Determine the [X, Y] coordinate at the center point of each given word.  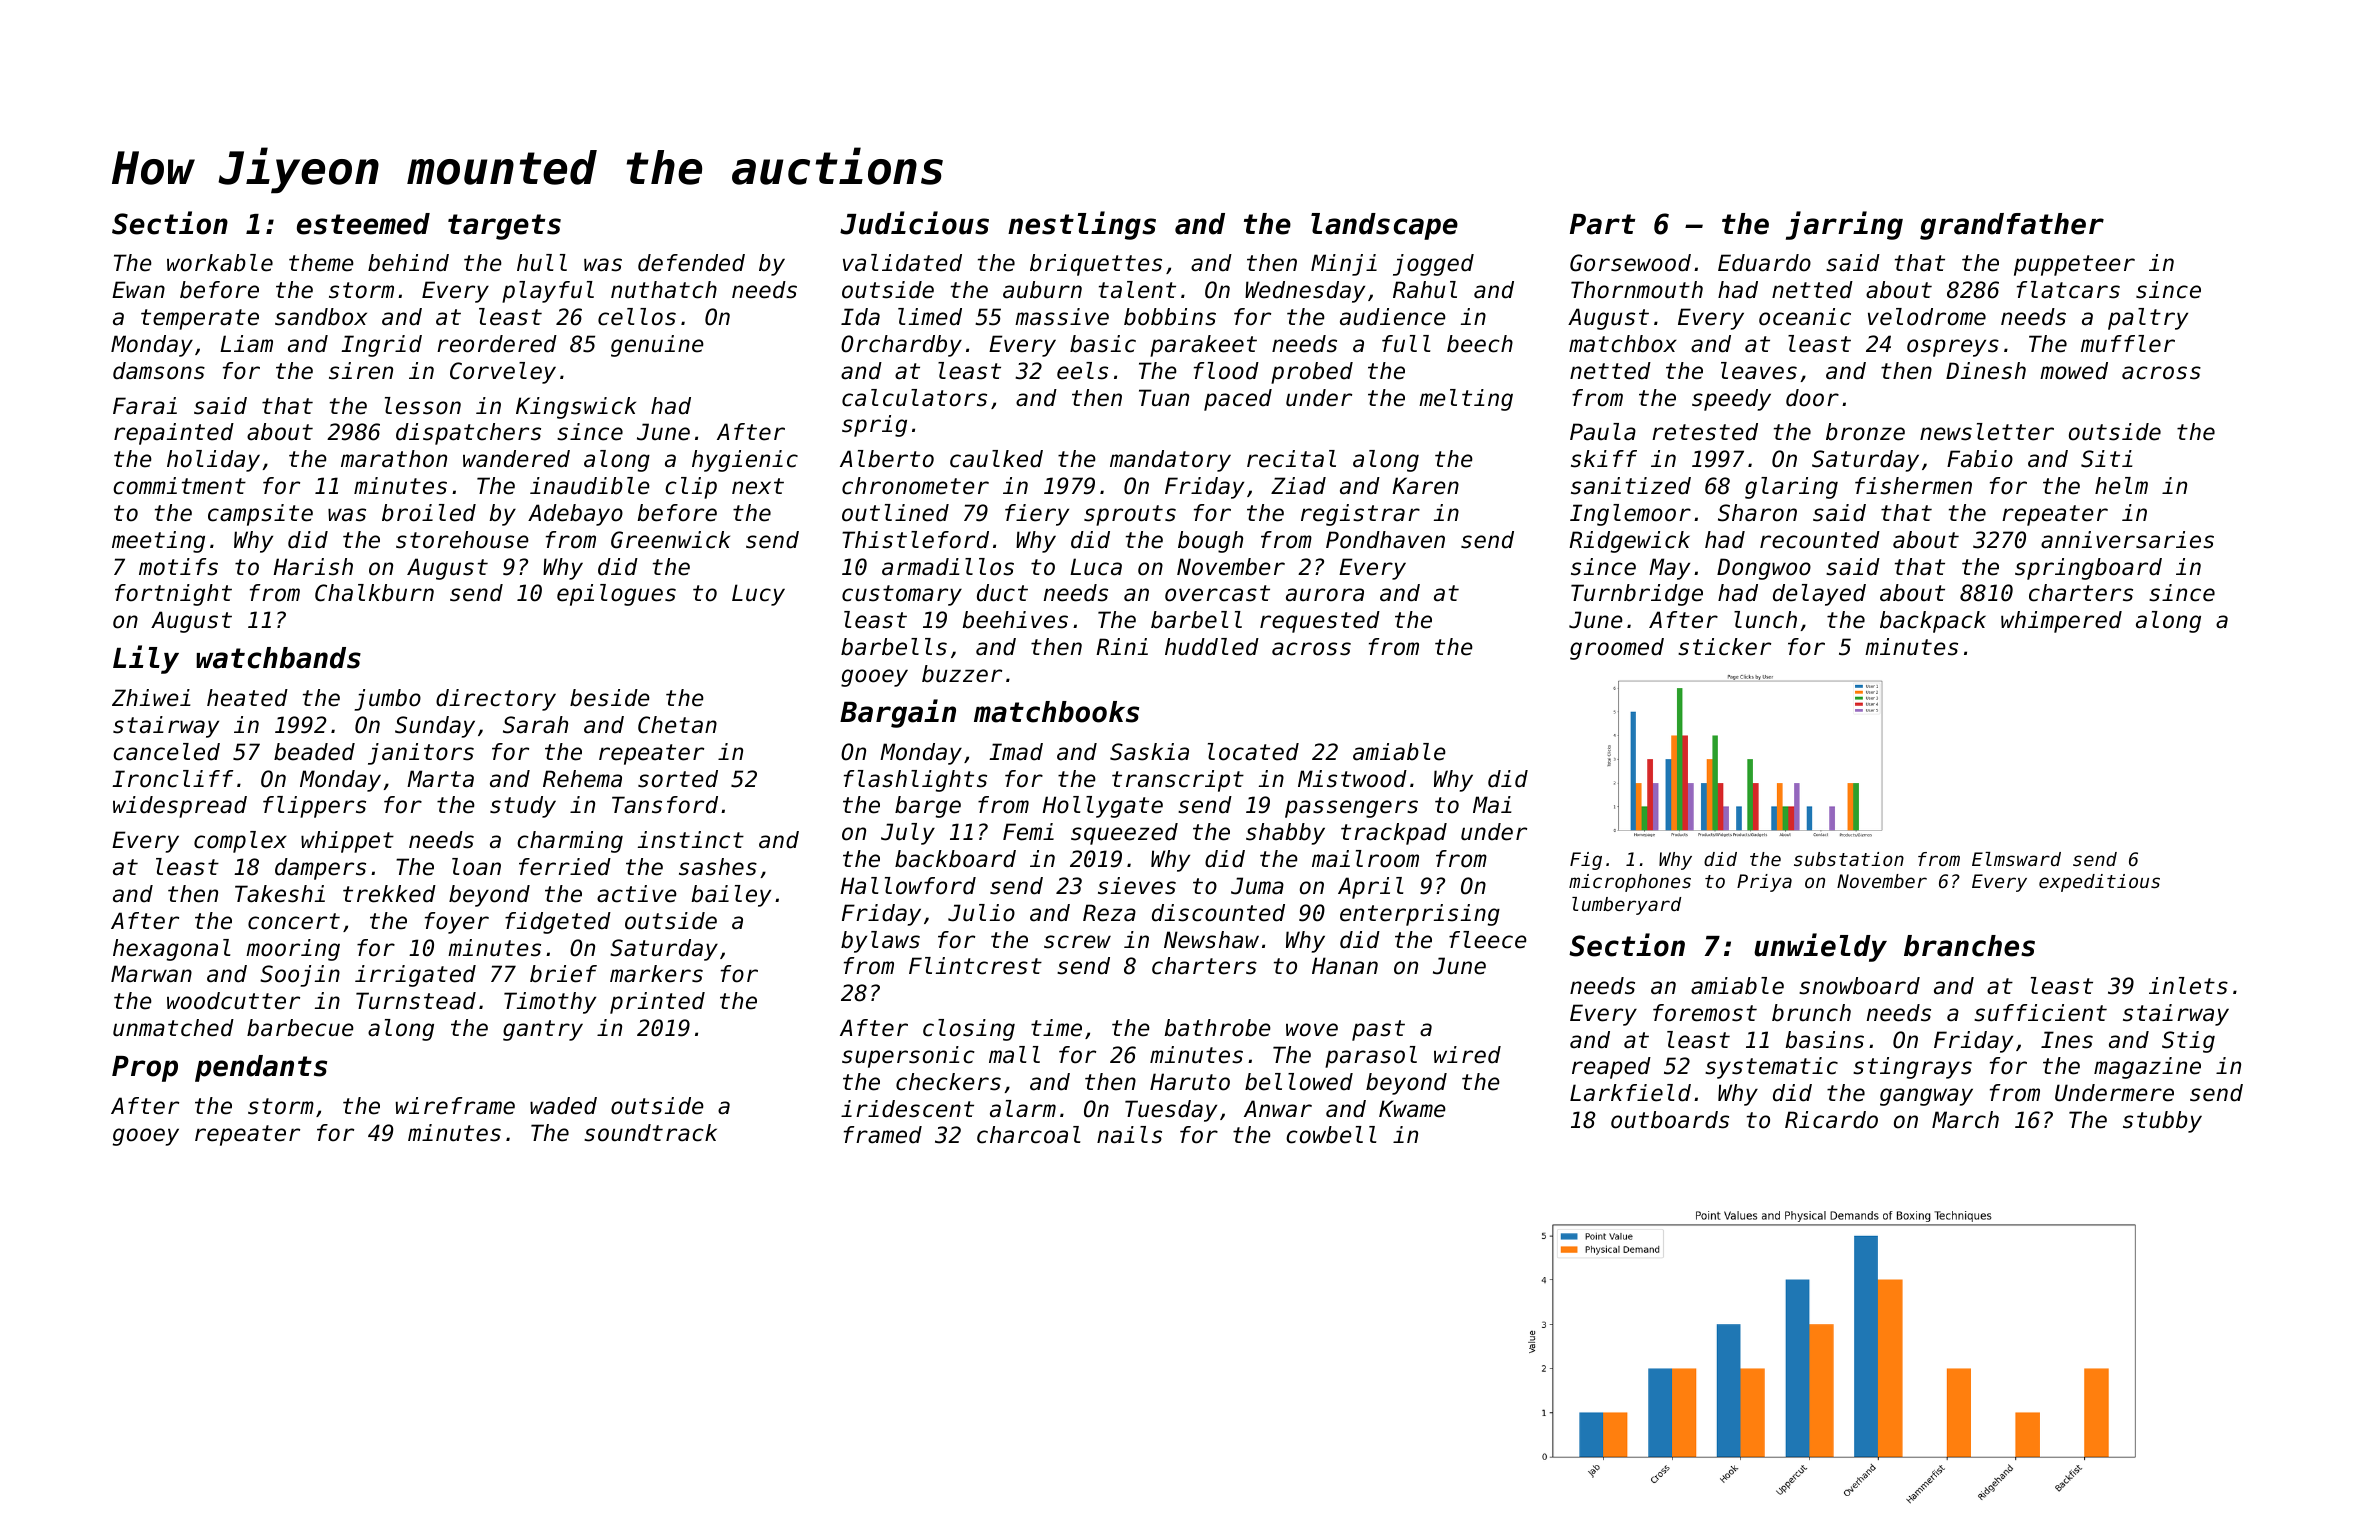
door [1812, 398]
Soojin [300, 976]
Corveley [503, 373]
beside [610, 698]
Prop [145, 1069]
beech [1480, 344]
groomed [1617, 649]
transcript [1178, 781]
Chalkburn [374, 593]
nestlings [1082, 225]
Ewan [138, 290]
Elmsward [2016, 859]
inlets [2188, 986]
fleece [1488, 940]
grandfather [2012, 226]
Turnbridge [1637, 595]
